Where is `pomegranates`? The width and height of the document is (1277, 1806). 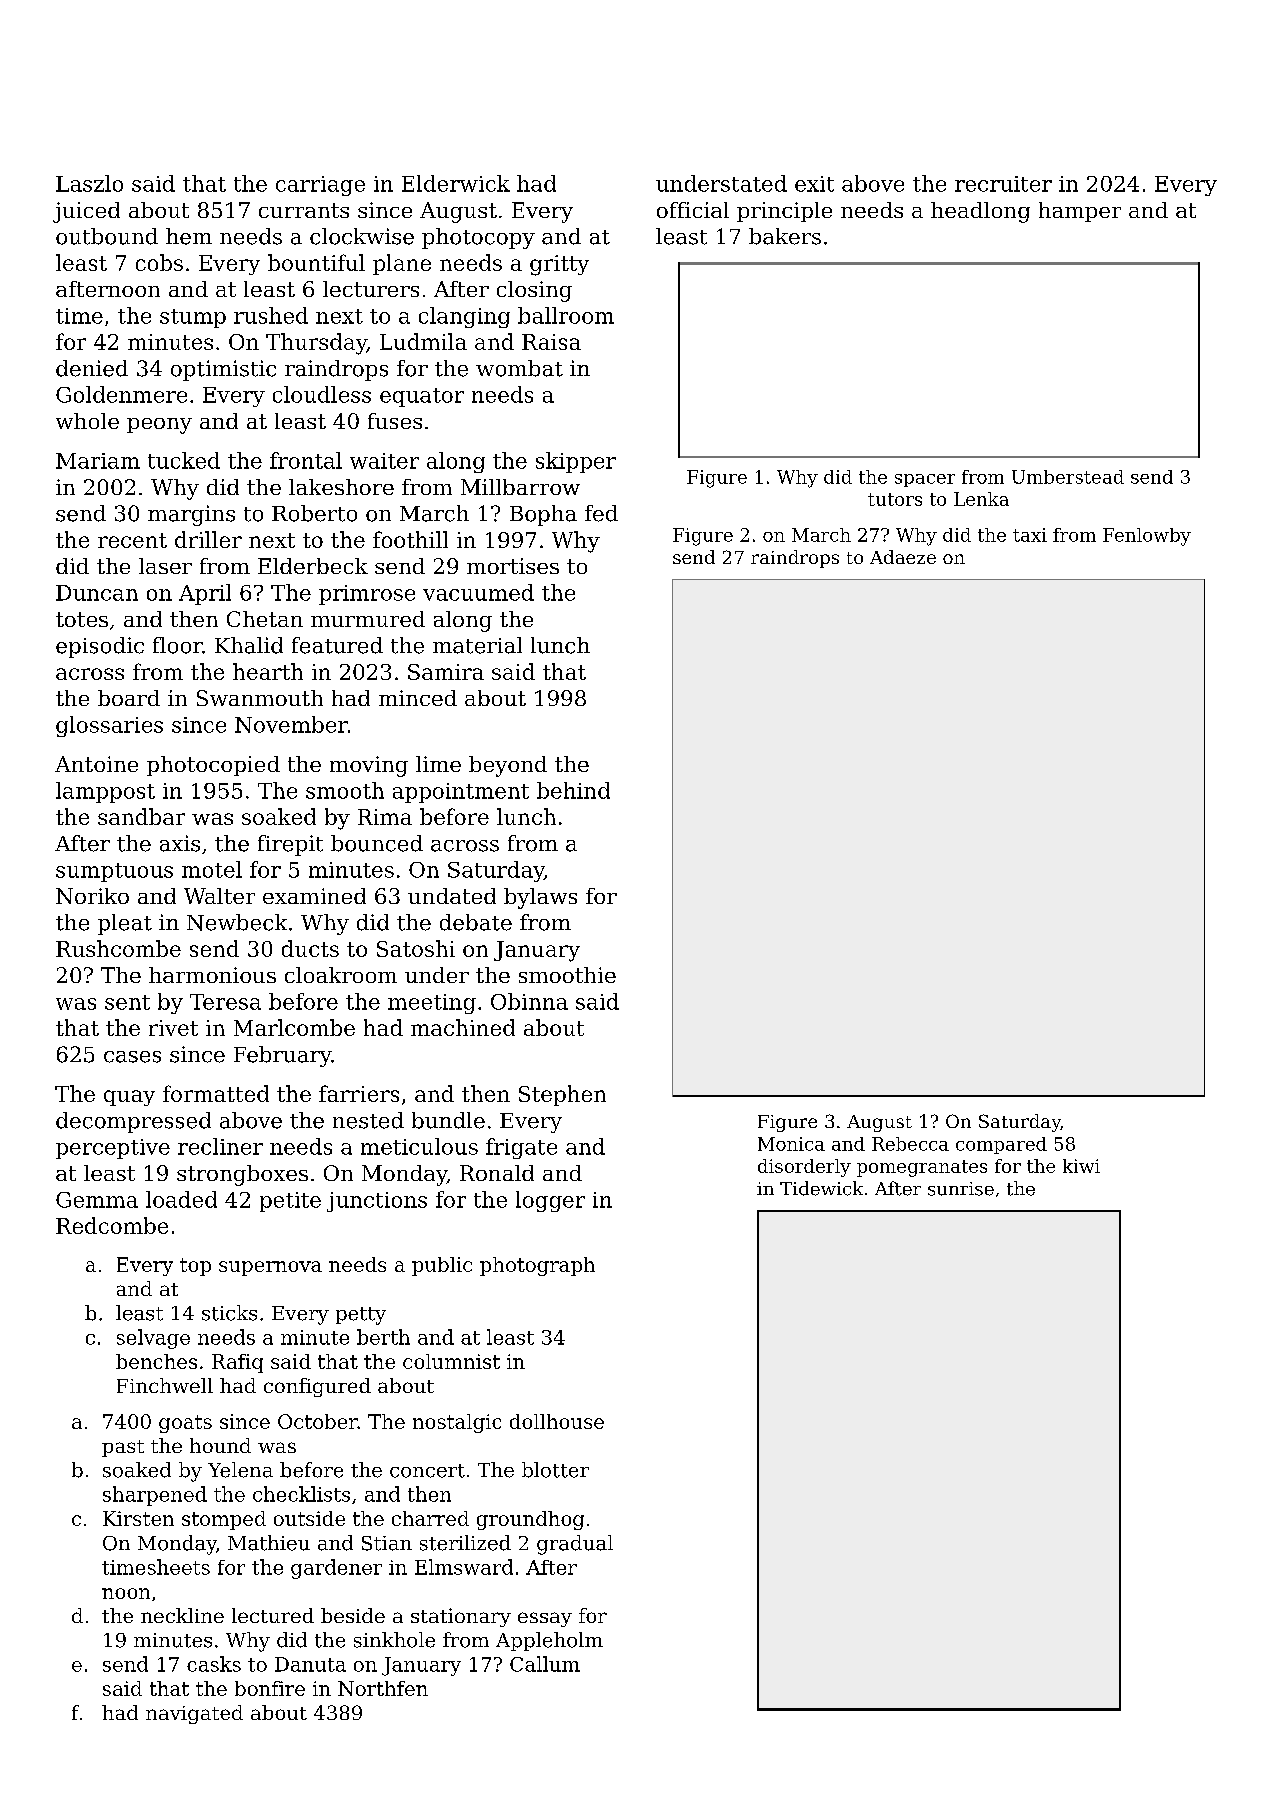 pomegranates is located at coordinates (922, 1168).
